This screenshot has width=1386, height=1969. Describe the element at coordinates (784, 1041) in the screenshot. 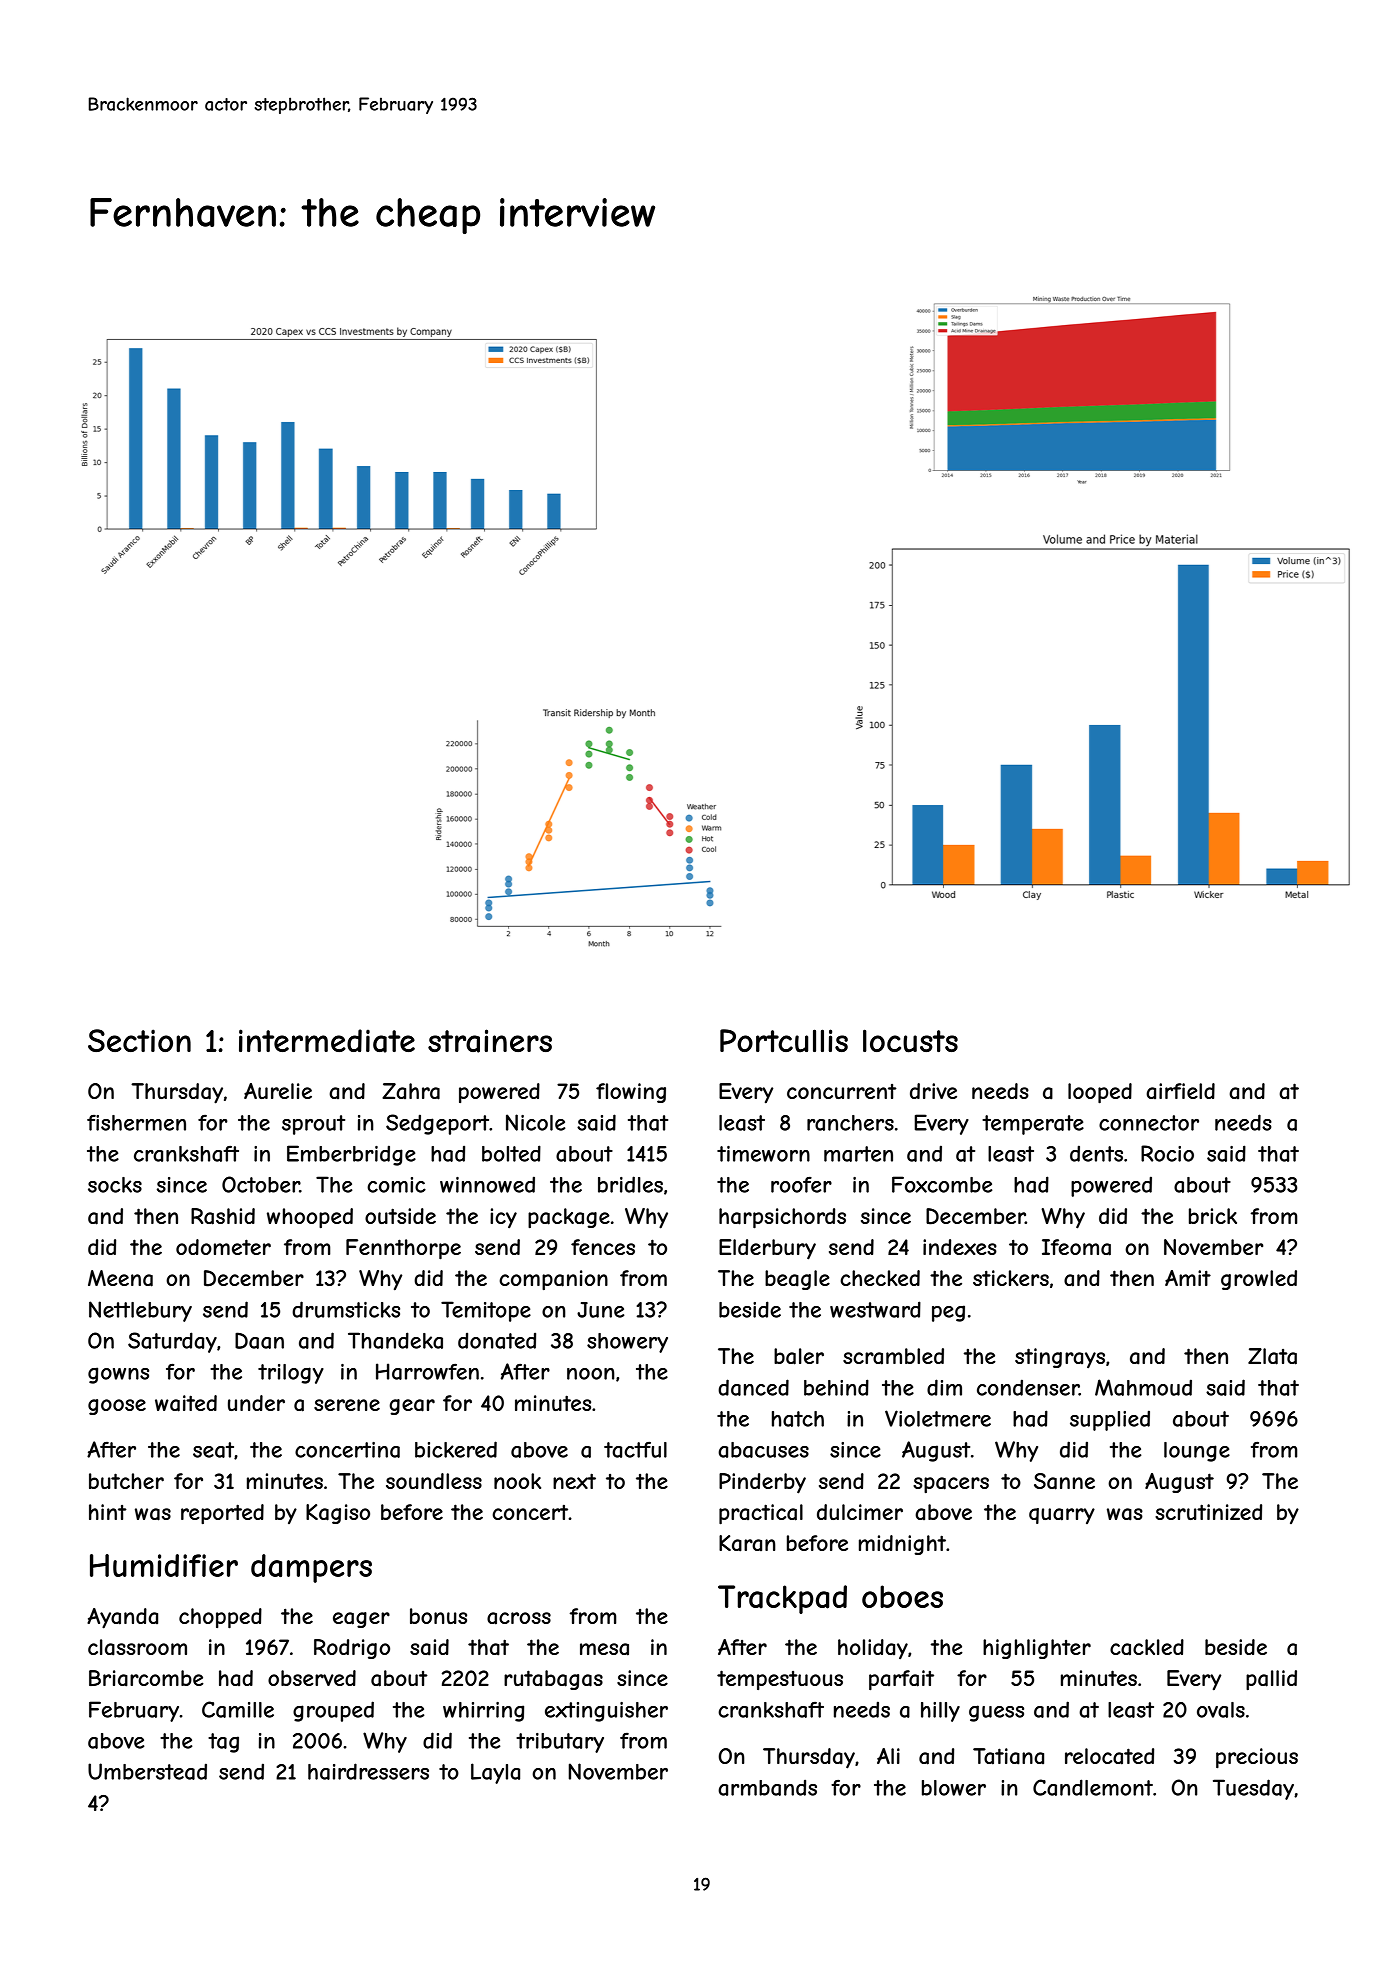

I see `Portcullis` at that location.
